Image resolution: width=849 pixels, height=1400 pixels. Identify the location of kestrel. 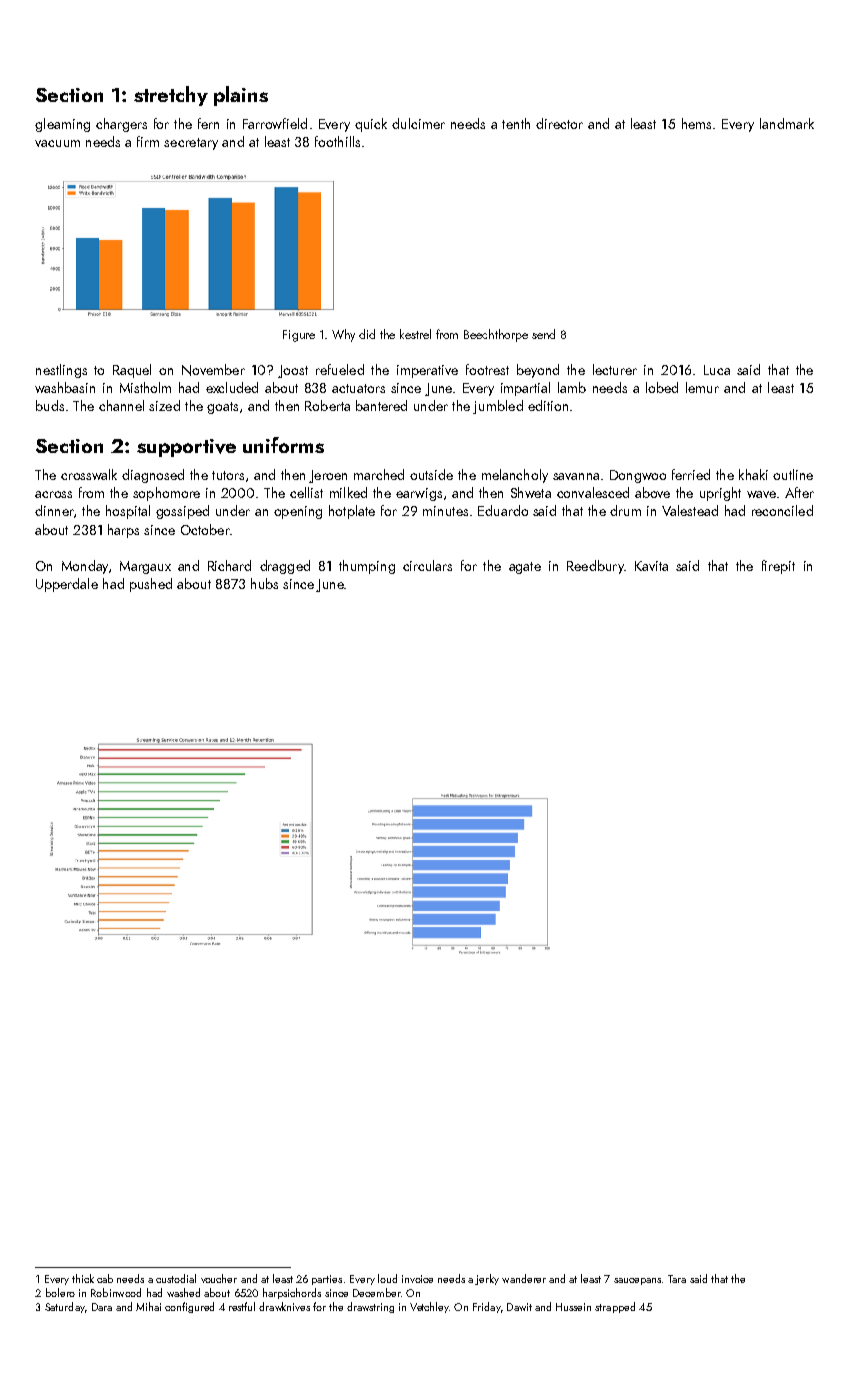
(415, 334).
